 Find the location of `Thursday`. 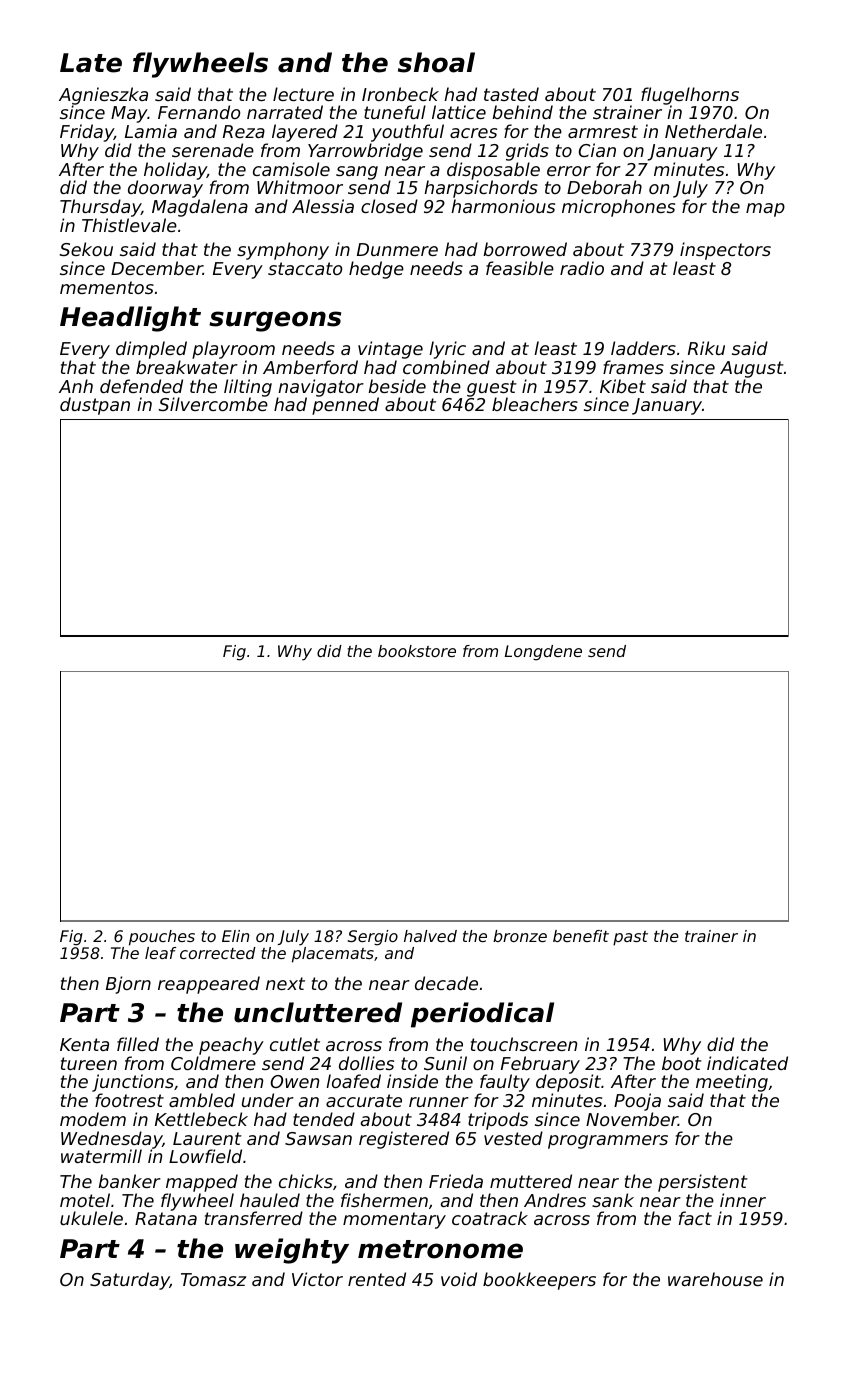

Thursday is located at coordinates (100, 208).
